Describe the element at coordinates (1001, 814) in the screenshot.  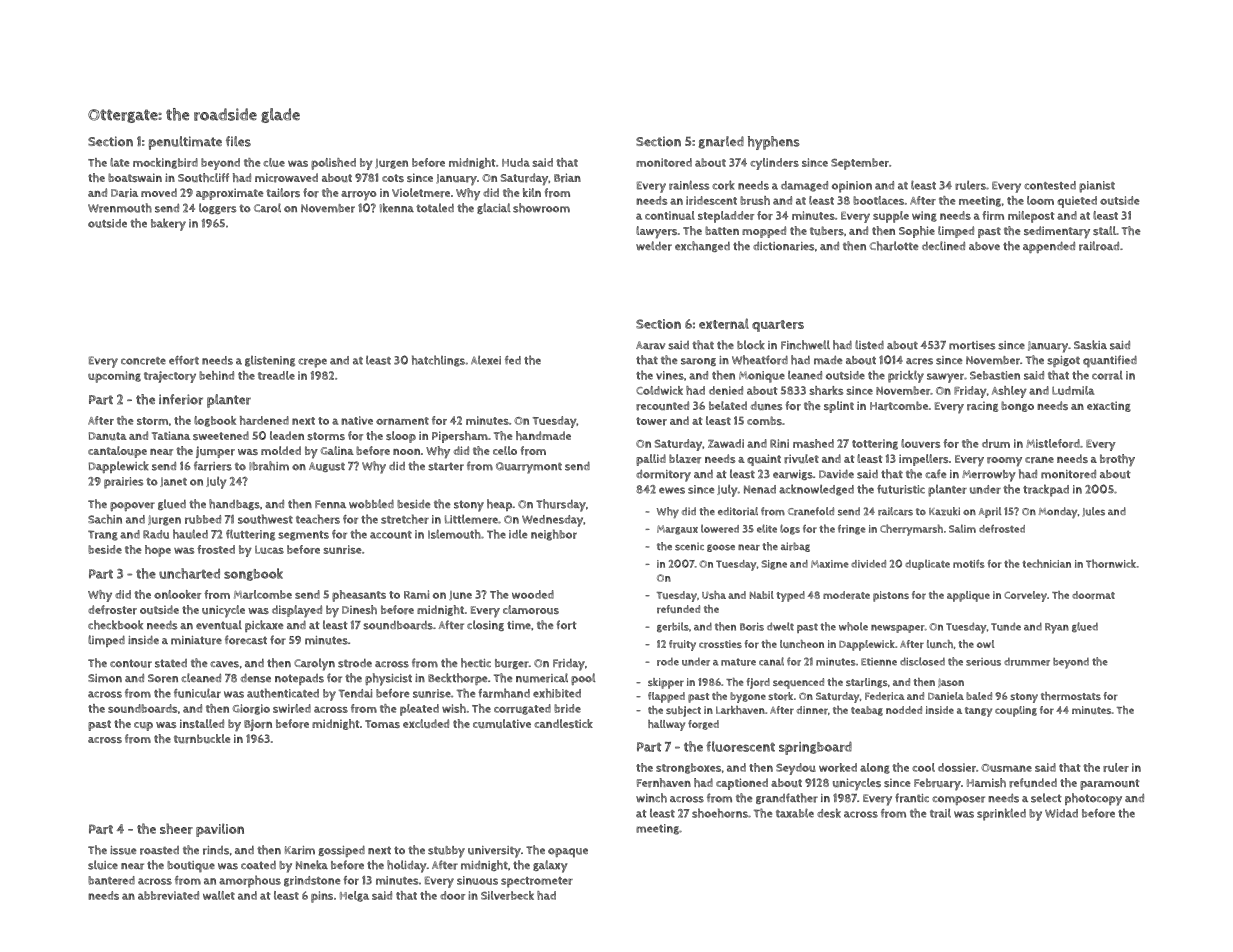
I see `sprinkled` at that location.
